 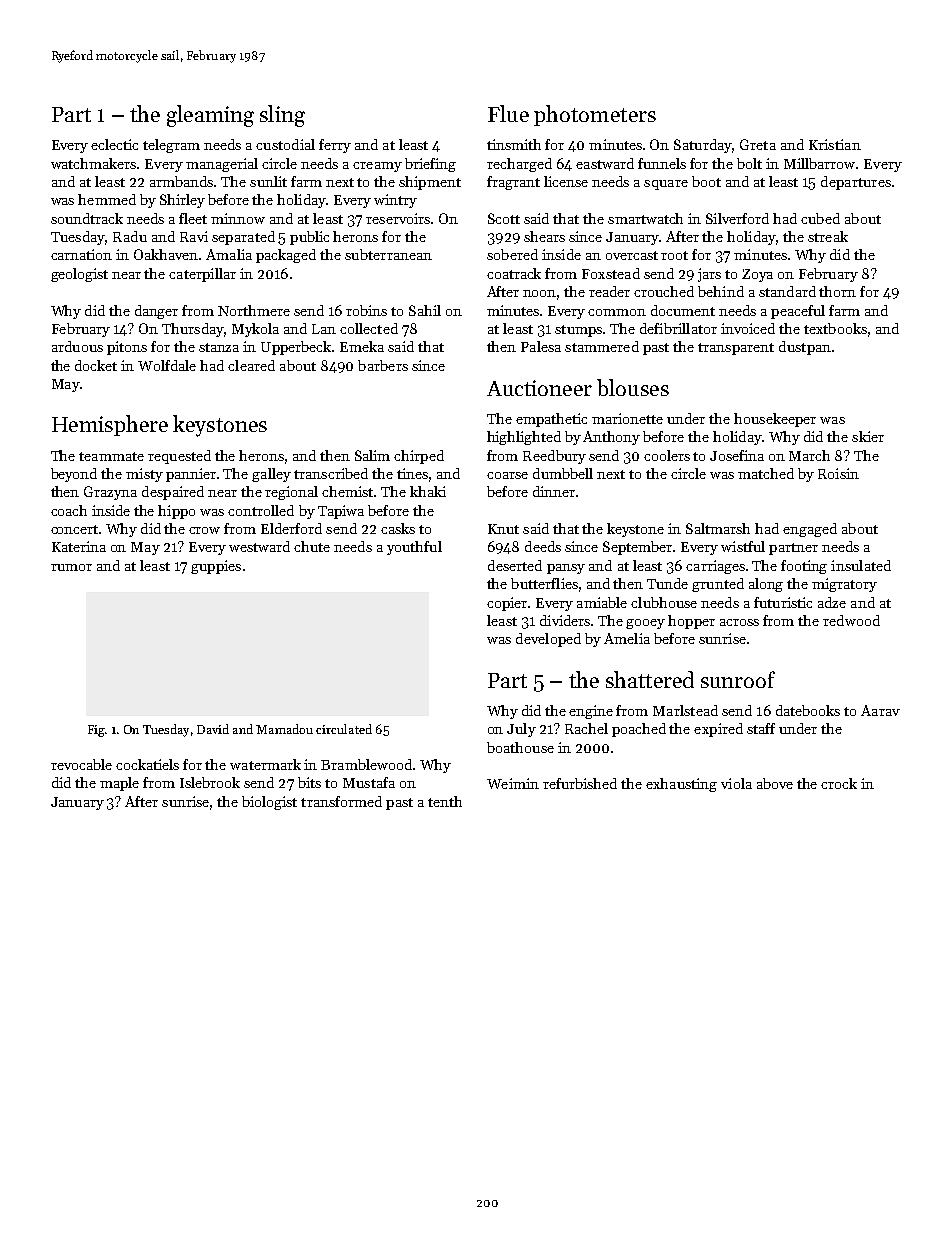 I want to click on refurbished, so click(x=580, y=783).
